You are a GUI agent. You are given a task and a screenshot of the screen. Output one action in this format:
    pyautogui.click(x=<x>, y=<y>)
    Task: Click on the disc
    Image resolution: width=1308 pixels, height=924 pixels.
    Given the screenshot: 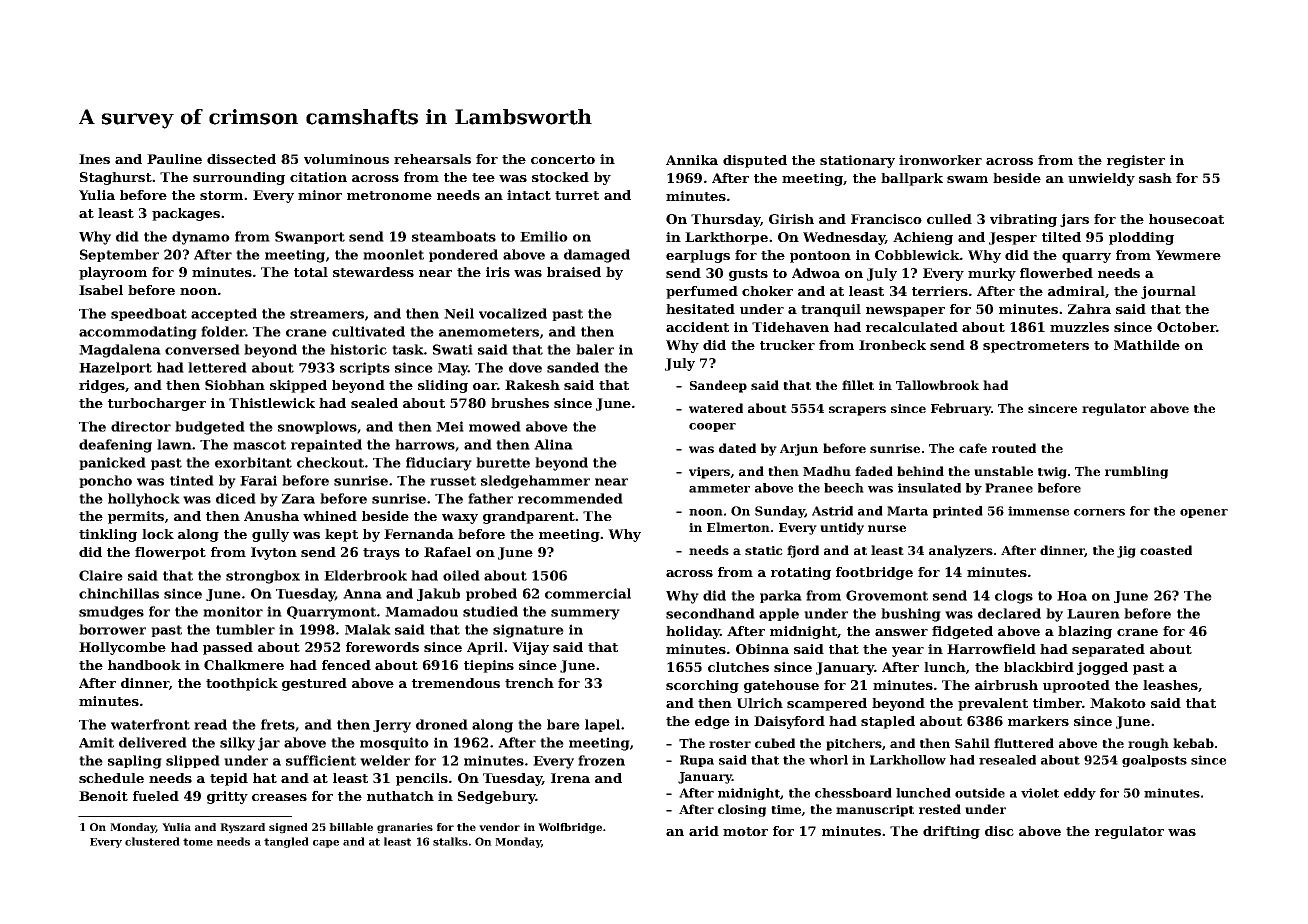 What is the action you would take?
    pyautogui.click(x=999, y=831)
